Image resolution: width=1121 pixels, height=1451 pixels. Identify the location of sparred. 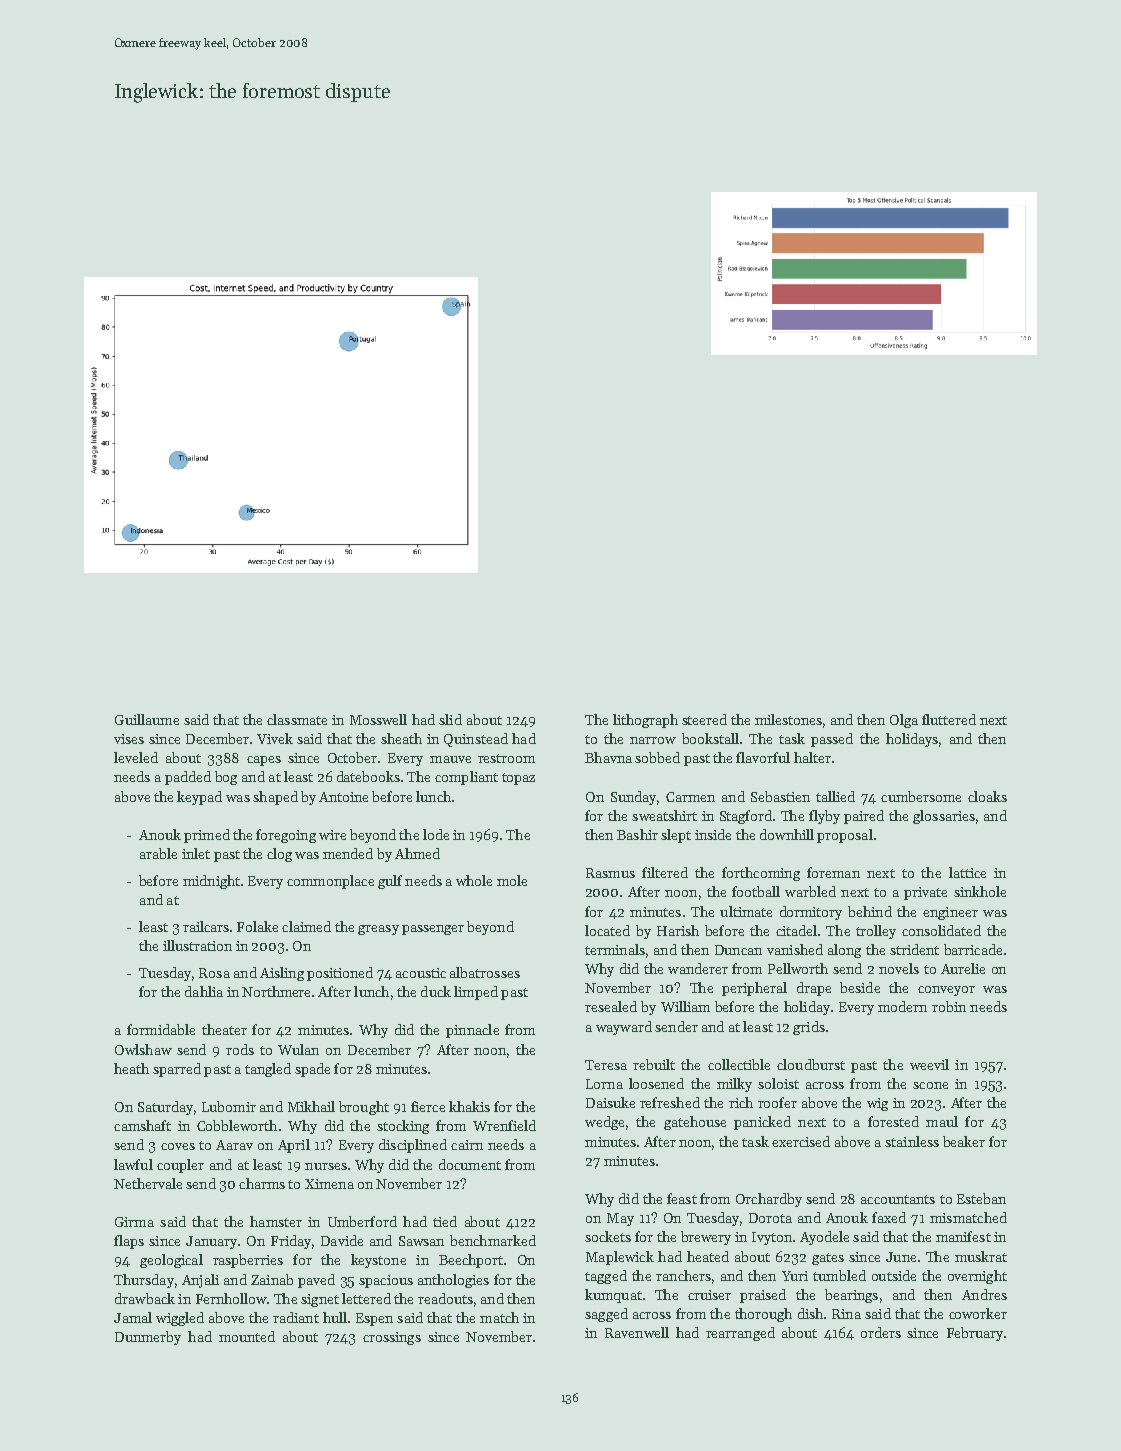
(177, 1070).
